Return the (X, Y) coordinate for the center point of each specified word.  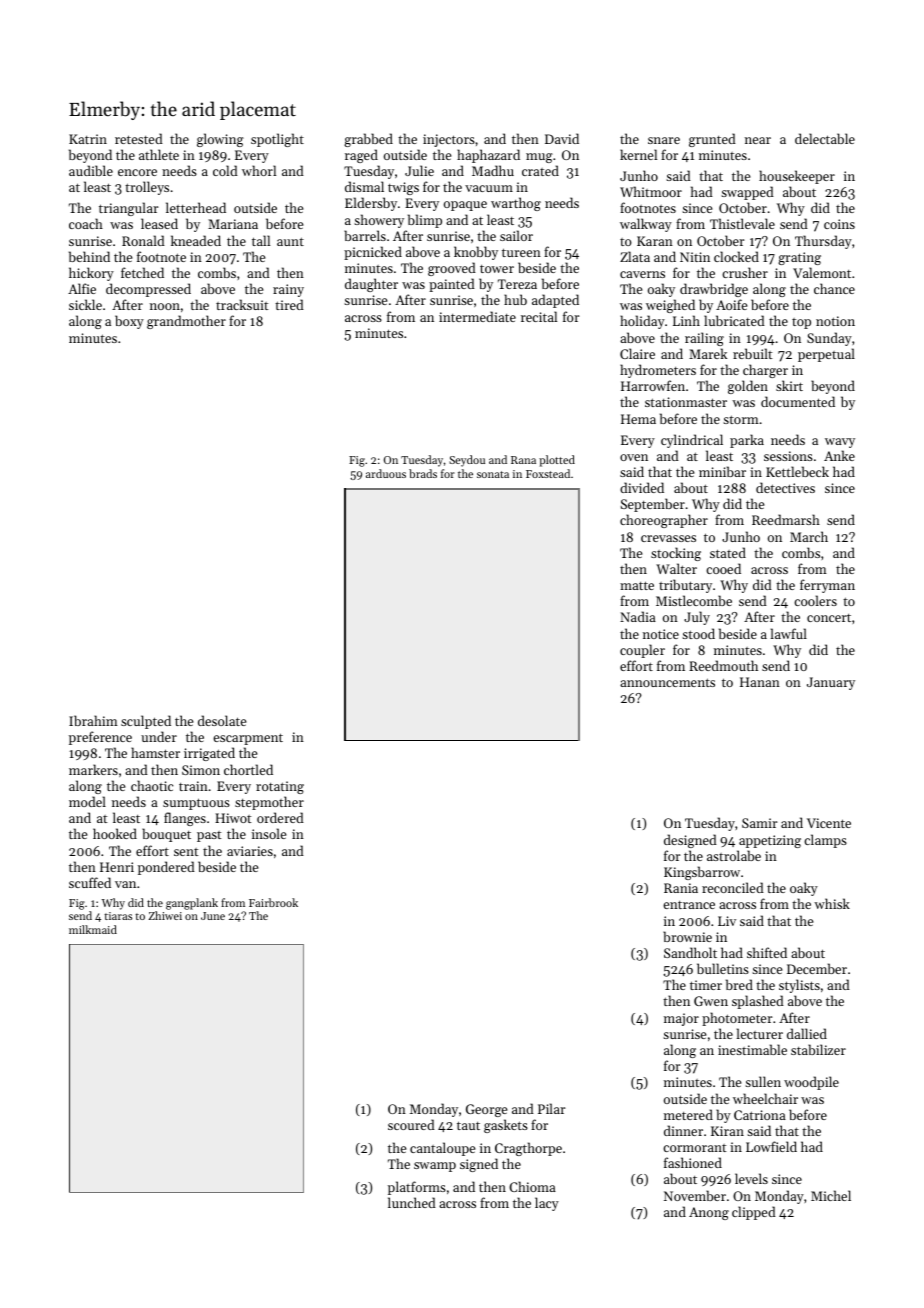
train (193, 786)
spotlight (277, 140)
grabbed (368, 140)
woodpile (811, 1083)
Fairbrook (273, 902)
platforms (417, 1188)
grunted (712, 140)
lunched (412, 1202)
